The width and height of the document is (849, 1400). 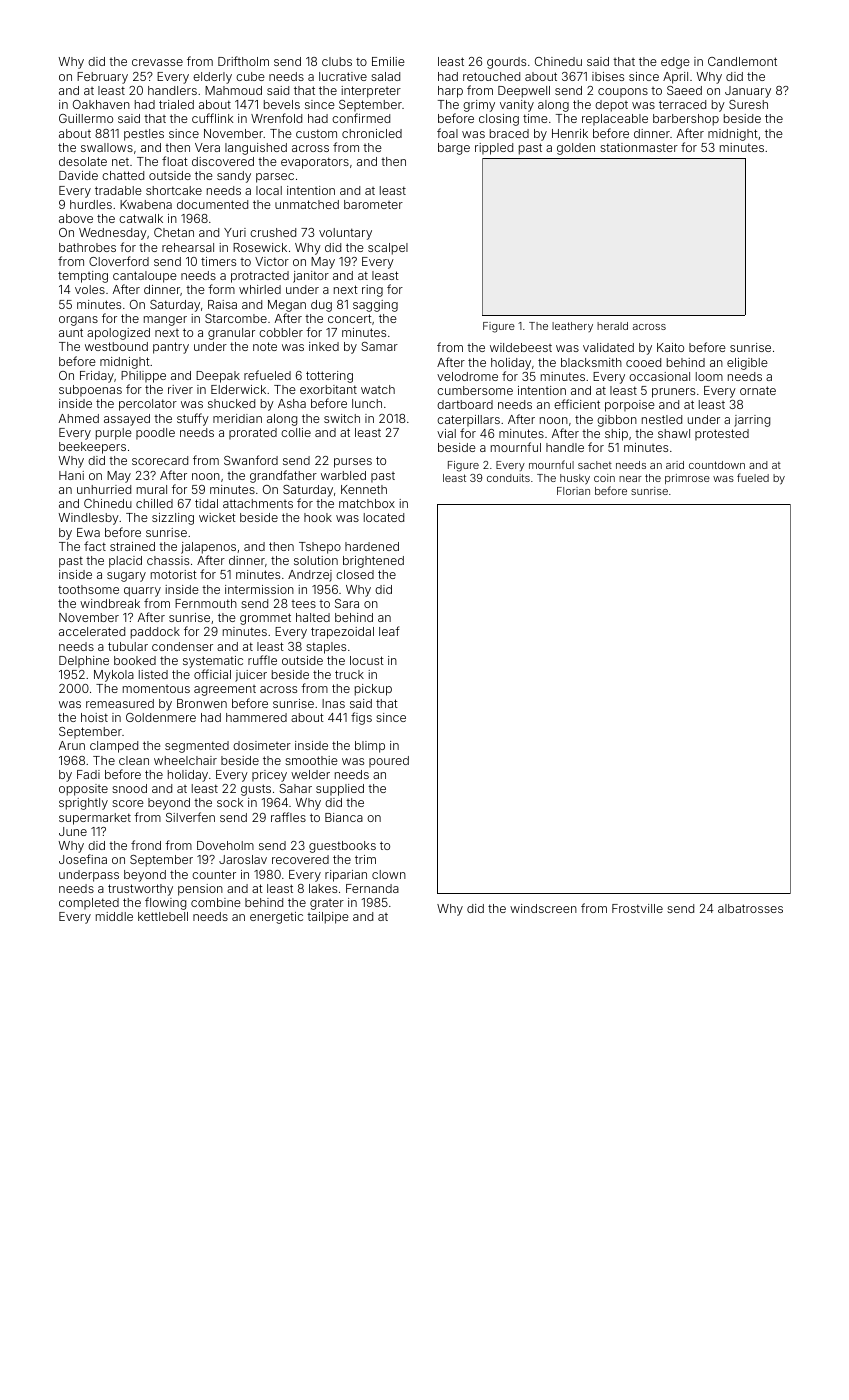 I want to click on stationmaster, so click(x=639, y=147).
